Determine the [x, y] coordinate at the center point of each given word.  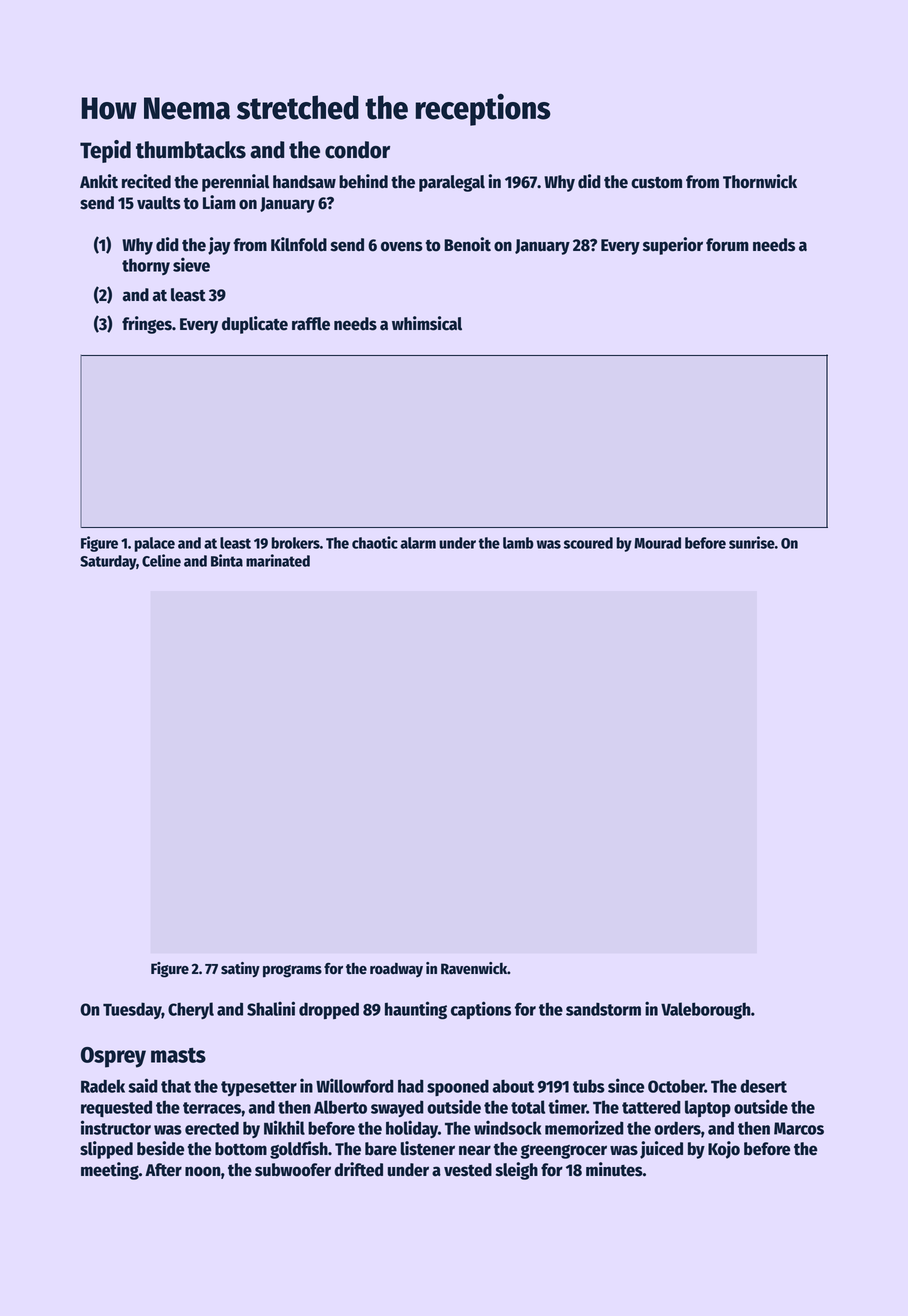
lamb [518, 543]
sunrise [752, 542]
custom [656, 183]
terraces [212, 1108]
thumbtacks [191, 150]
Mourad [657, 543]
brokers [295, 543]
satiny [240, 970]
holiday [412, 1129]
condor [357, 150]
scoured [588, 543]
